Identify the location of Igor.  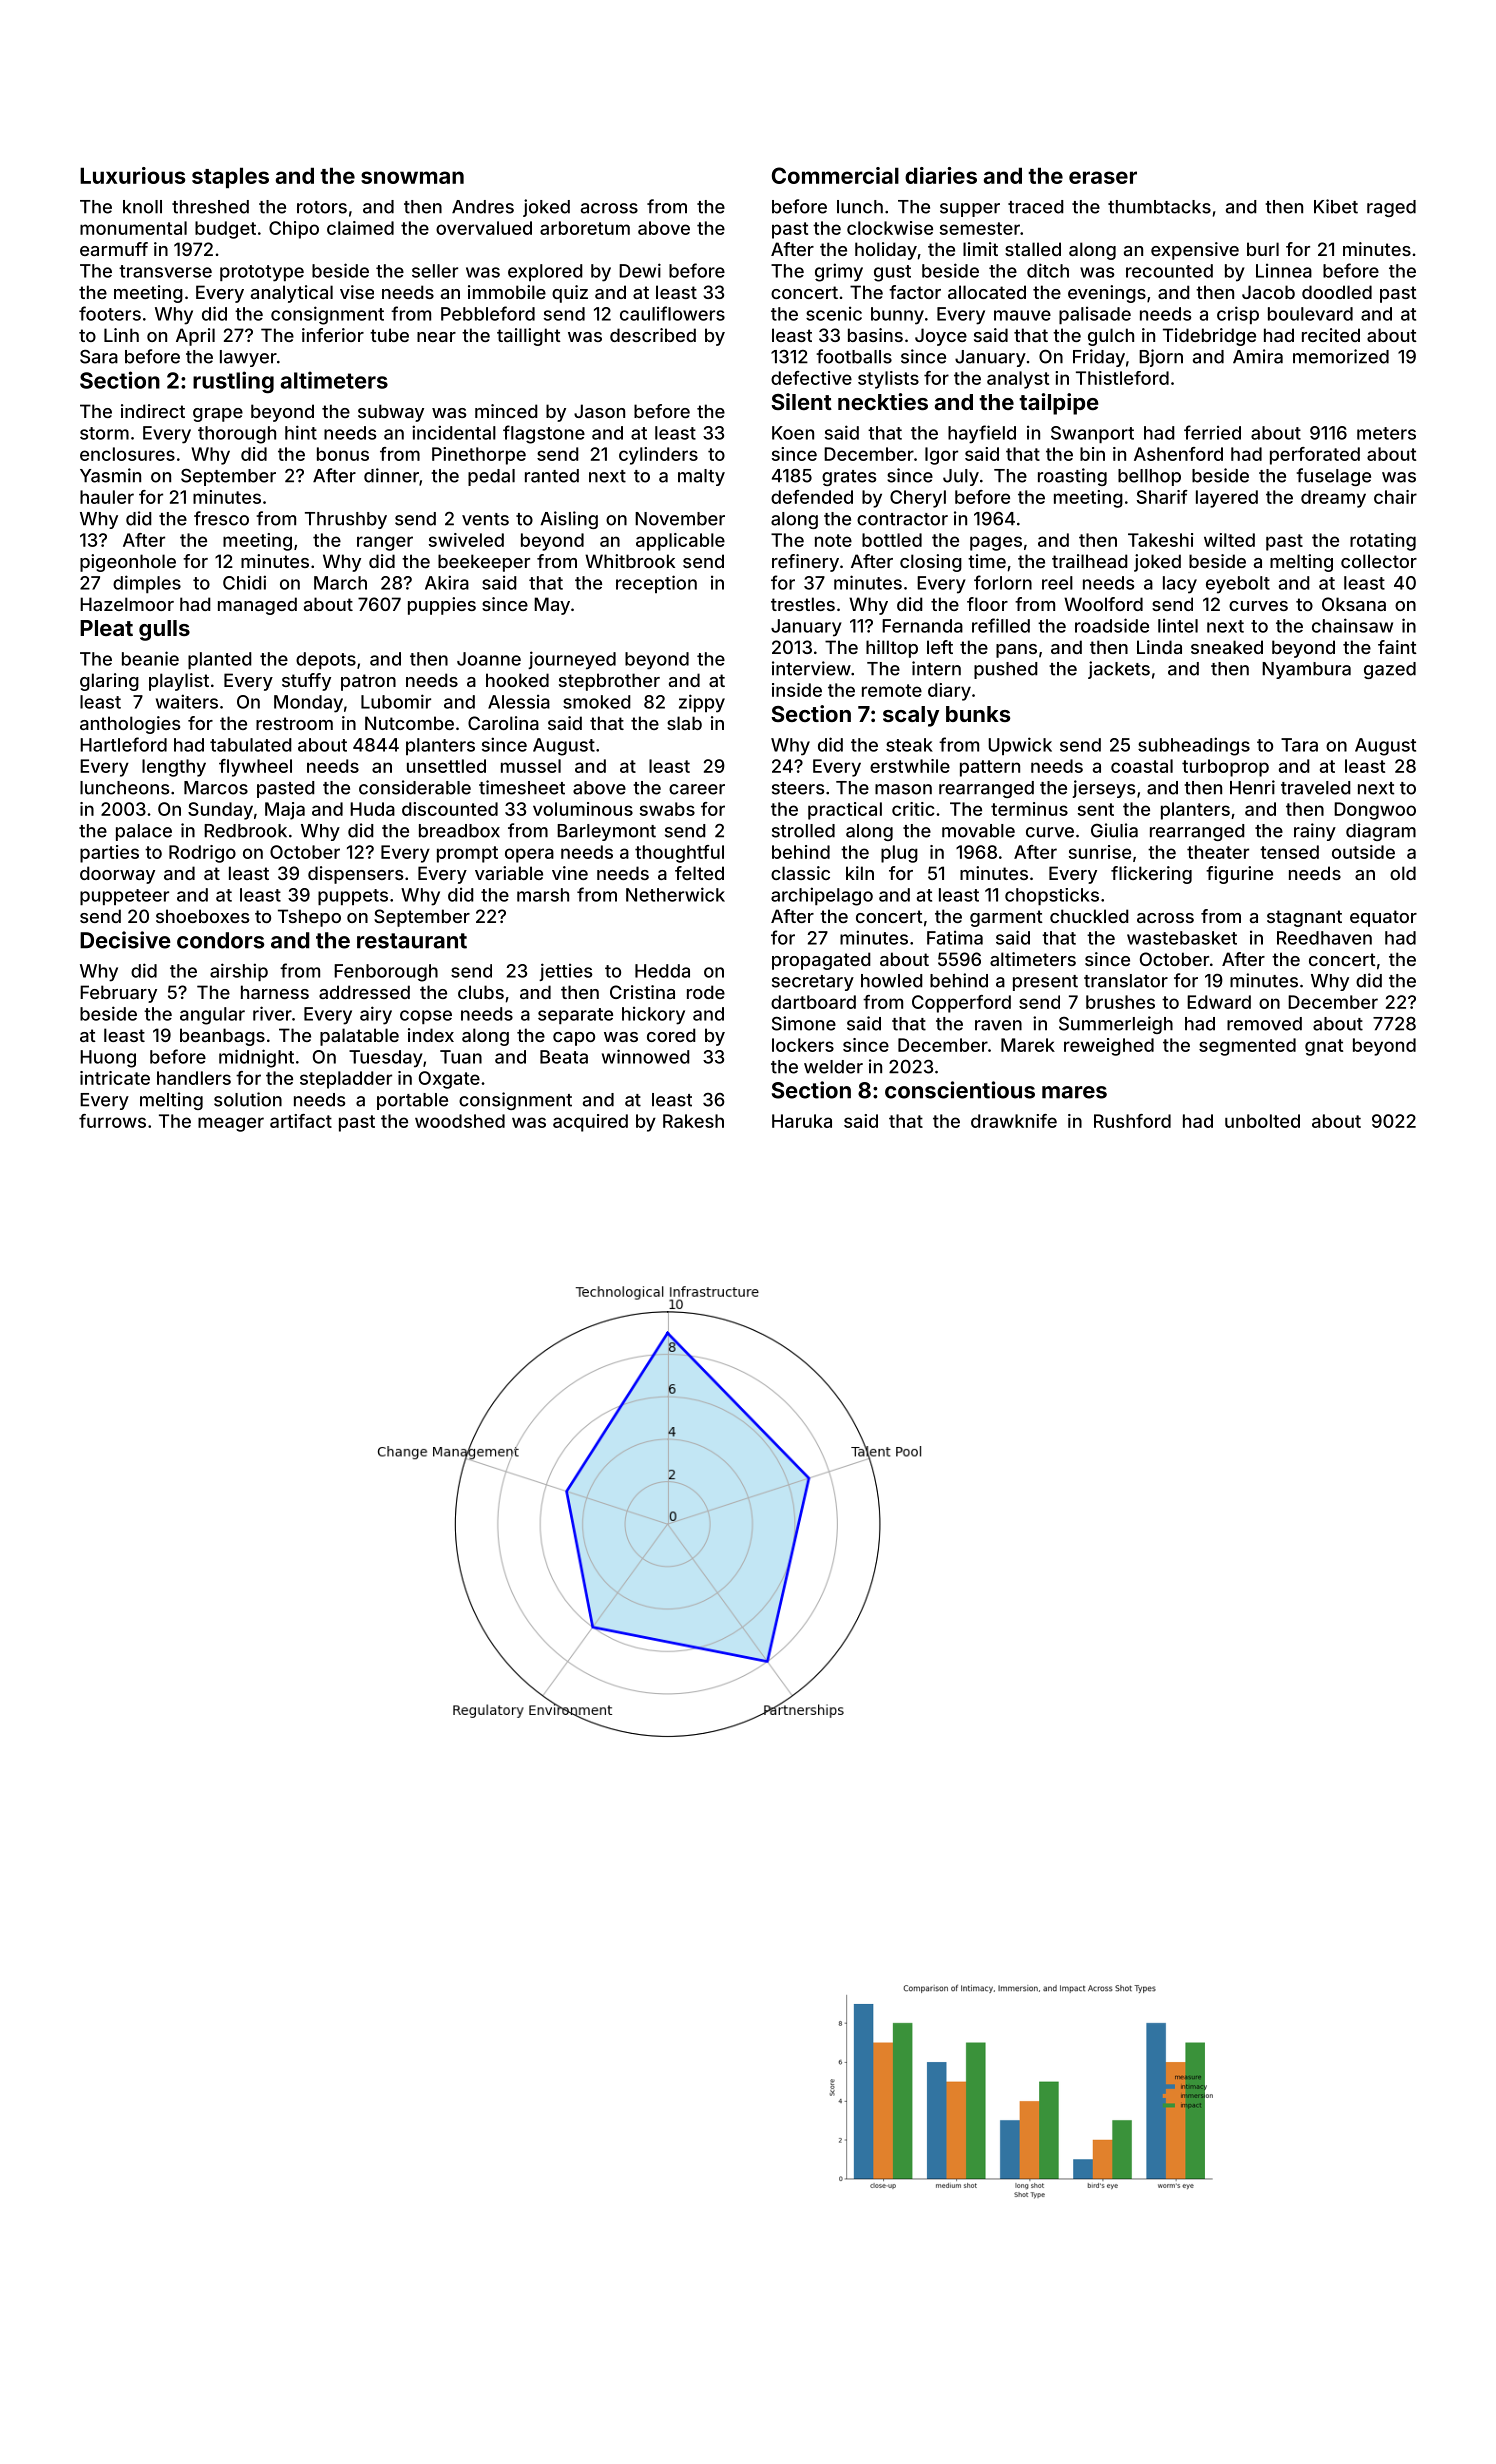
(941, 456).
